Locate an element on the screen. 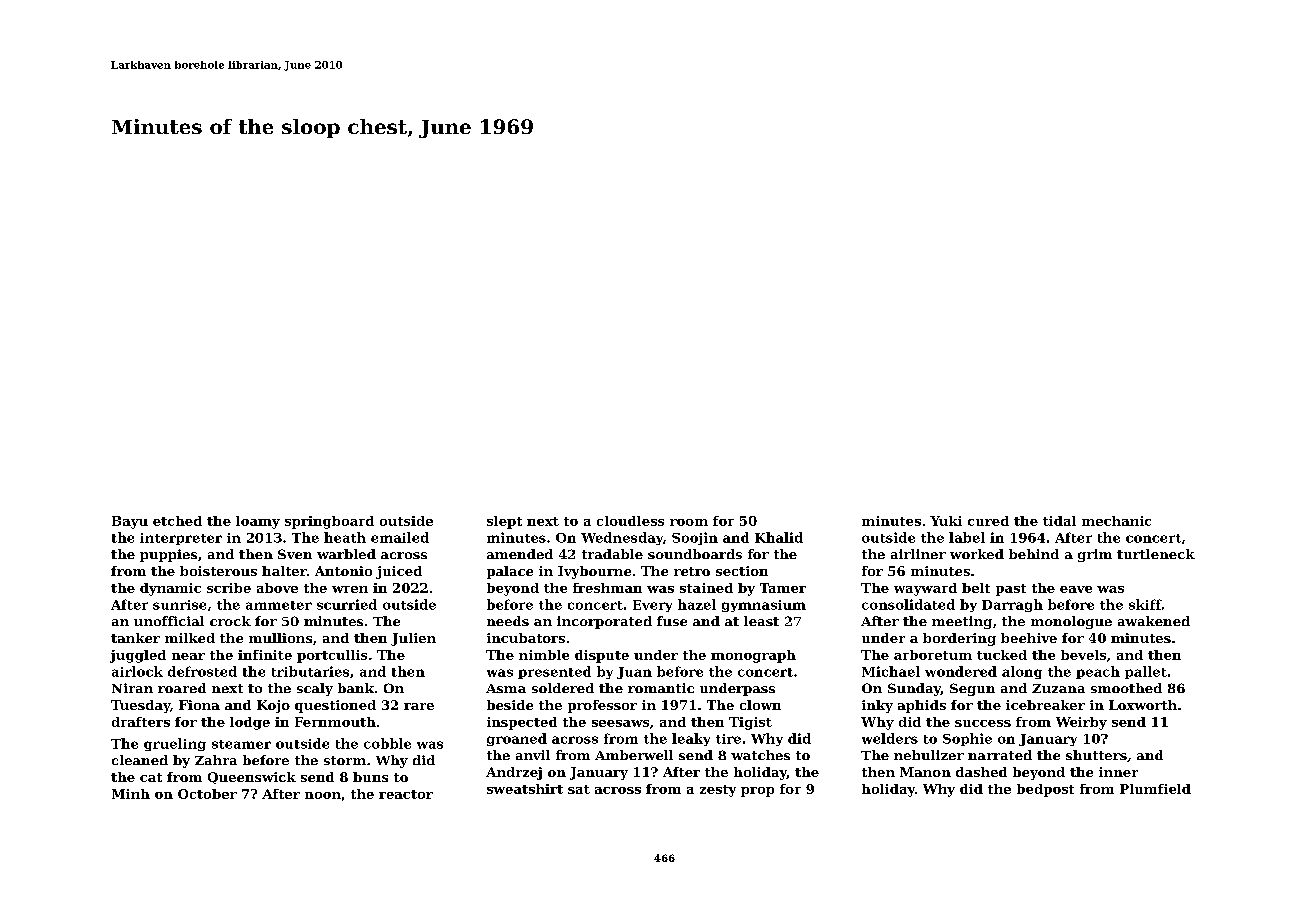  Fiona is located at coordinates (199, 705).
